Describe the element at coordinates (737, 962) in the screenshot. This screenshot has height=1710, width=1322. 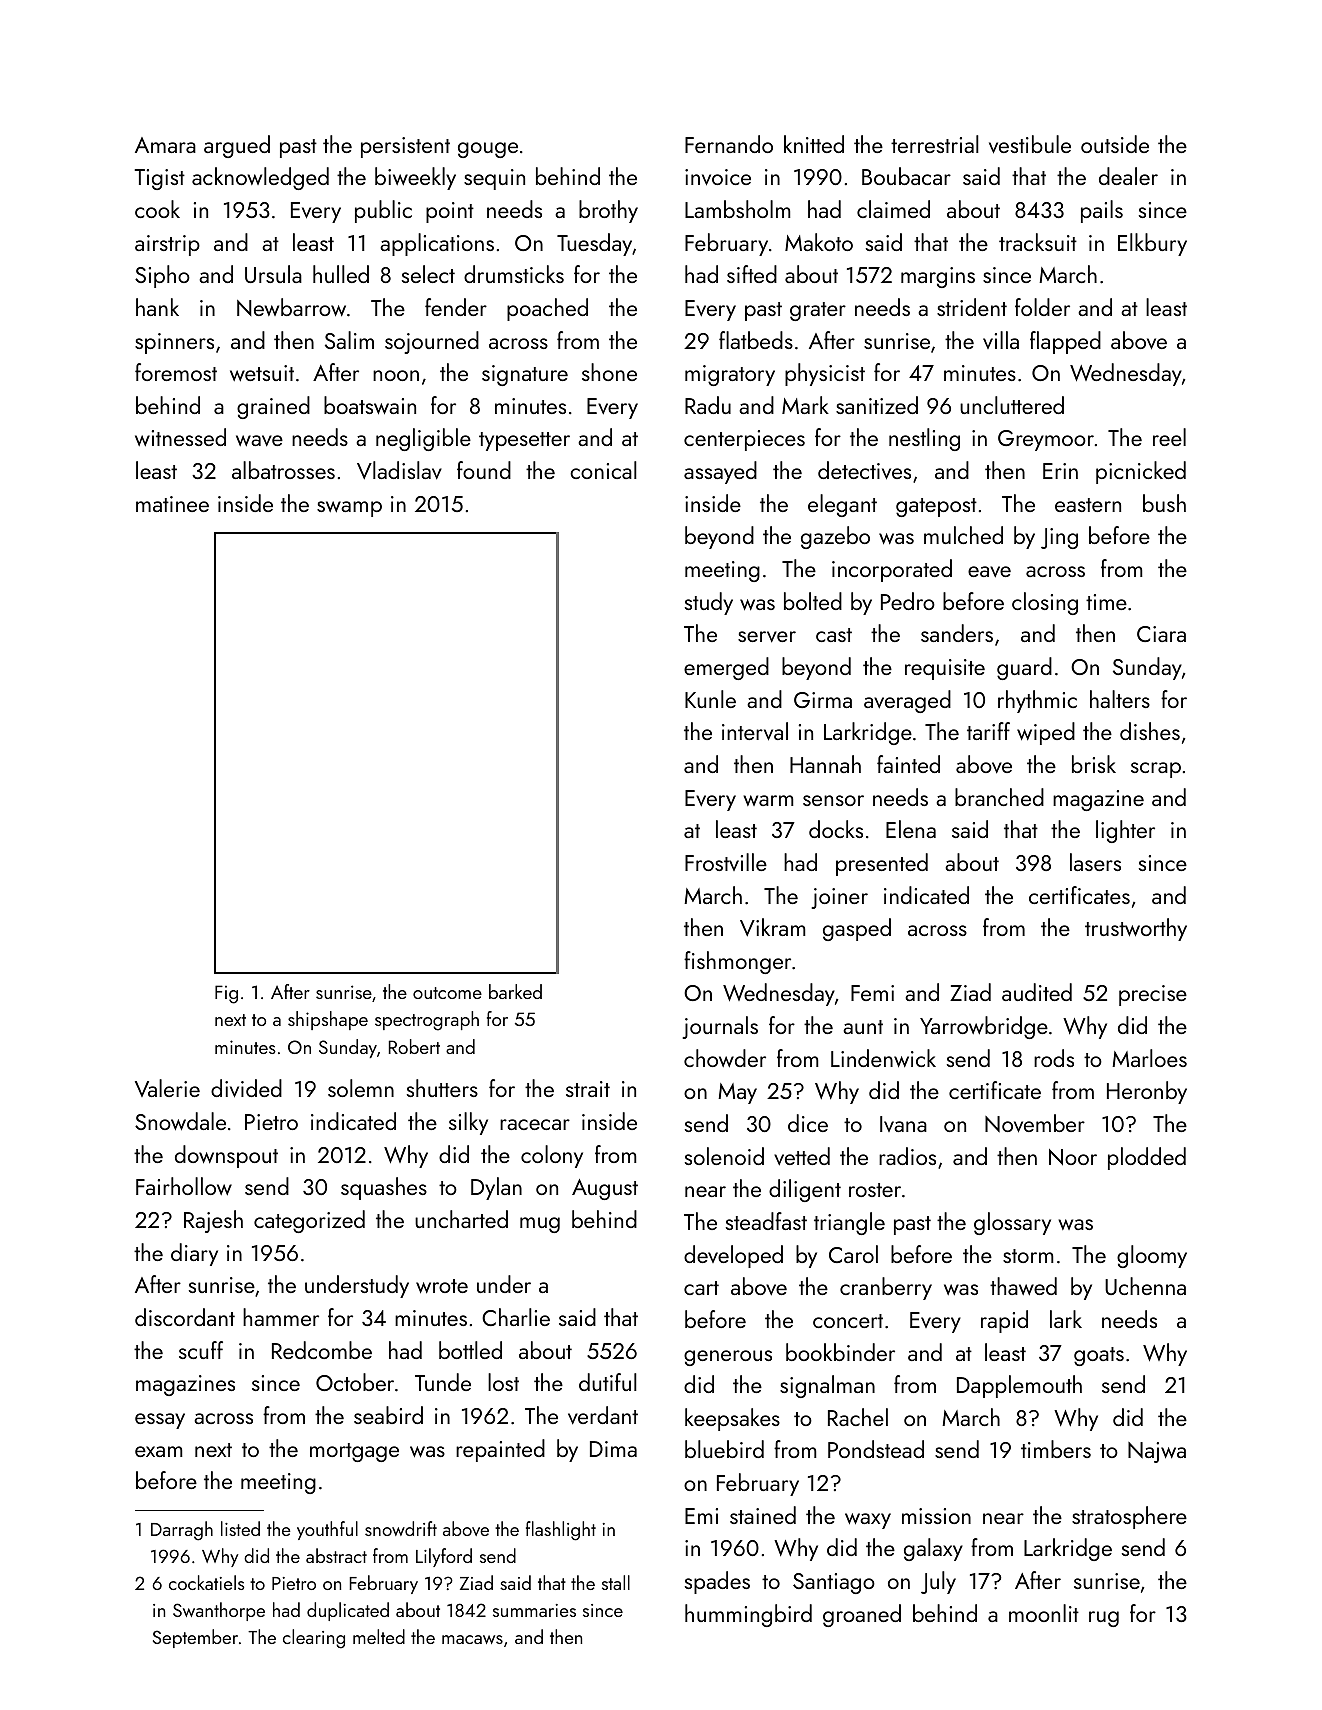
I see `fishmonger` at that location.
